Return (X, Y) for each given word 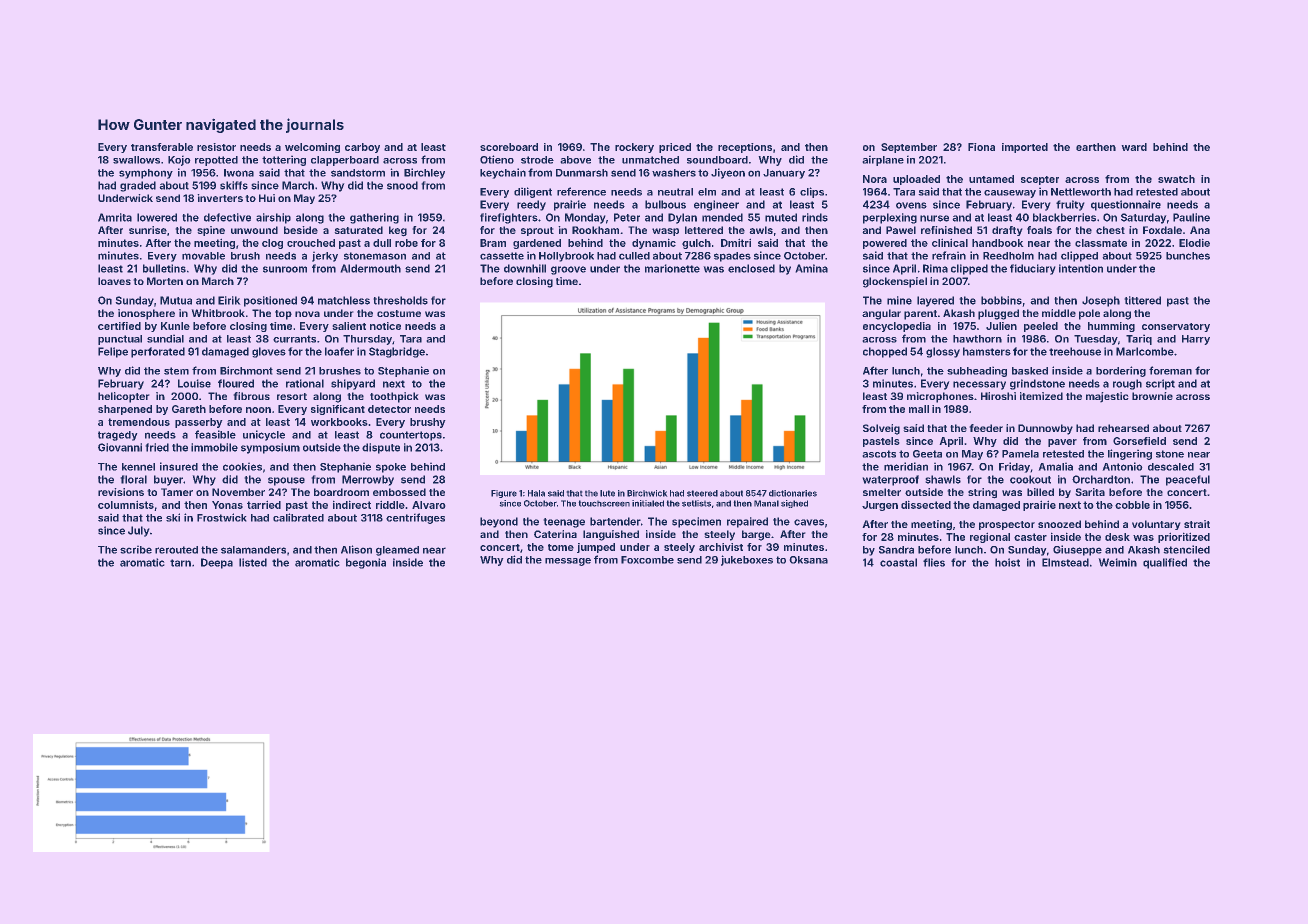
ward (1134, 147)
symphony (146, 174)
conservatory (1176, 327)
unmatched (650, 160)
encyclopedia (897, 327)
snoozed (1059, 524)
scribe (136, 549)
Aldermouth (370, 268)
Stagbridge (397, 352)
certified (119, 326)
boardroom (341, 492)
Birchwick (647, 493)
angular (881, 314)
